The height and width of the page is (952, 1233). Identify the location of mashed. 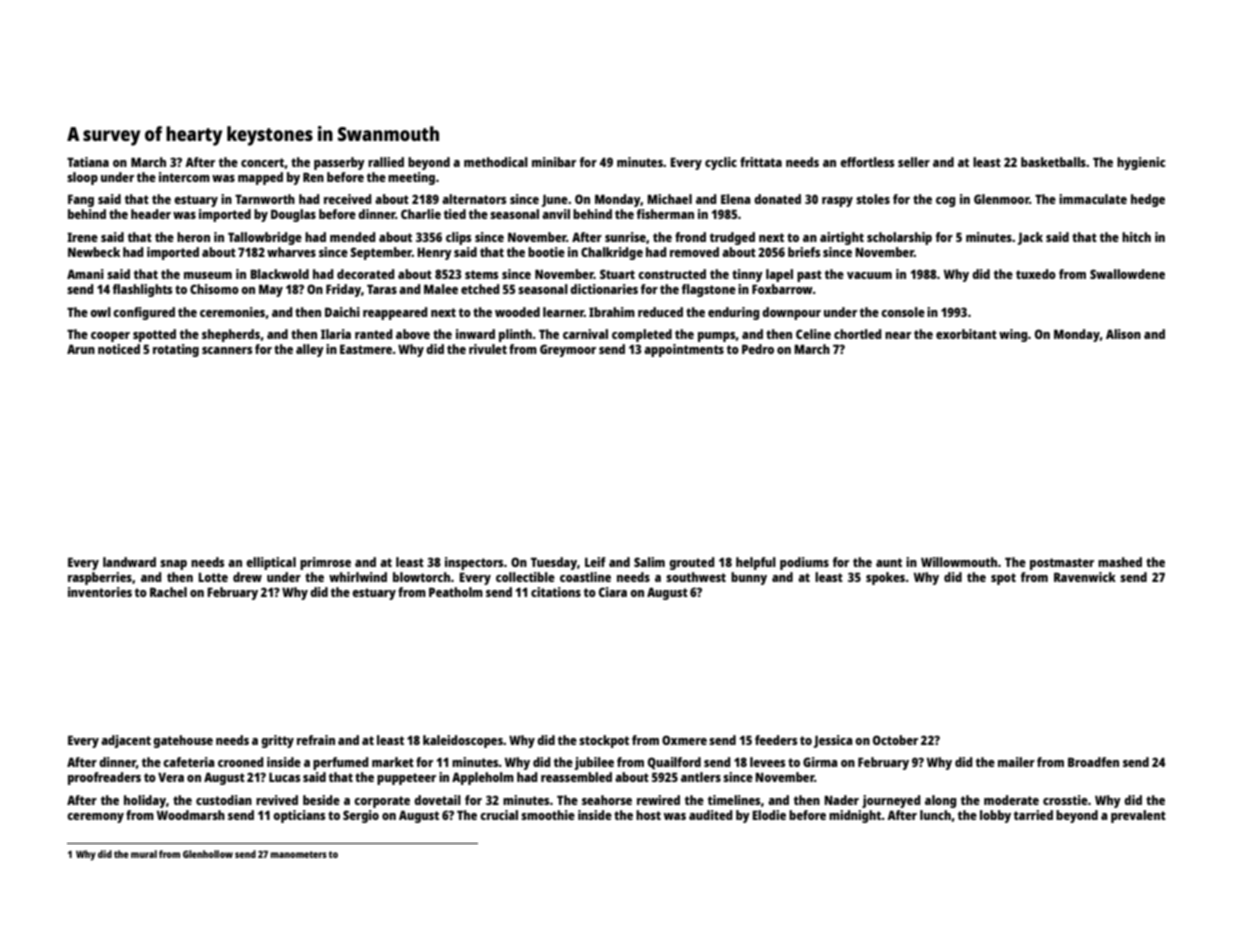
(1120, 562).
